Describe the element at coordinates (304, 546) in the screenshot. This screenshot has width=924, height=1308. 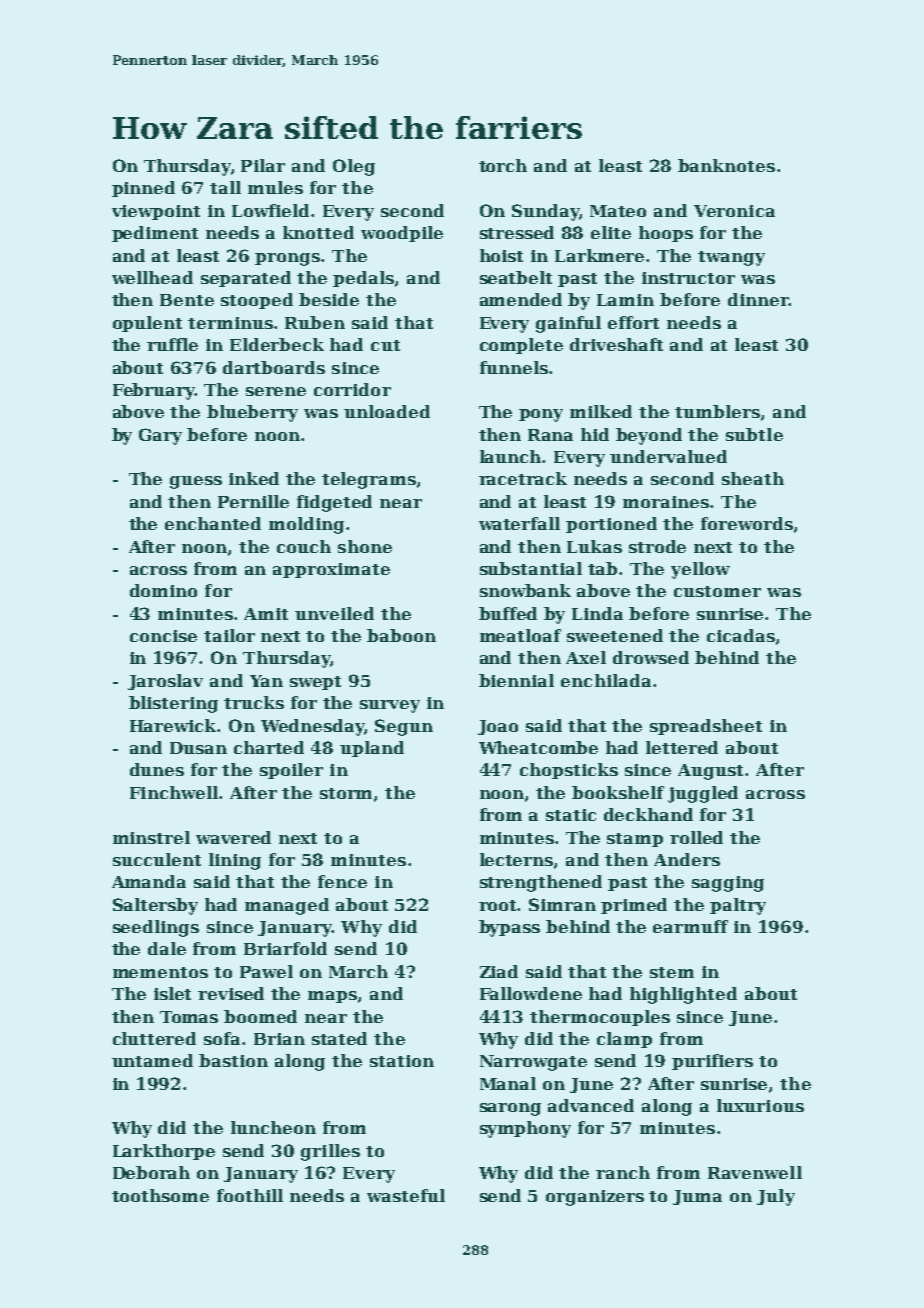
I see `couch` at that location.
